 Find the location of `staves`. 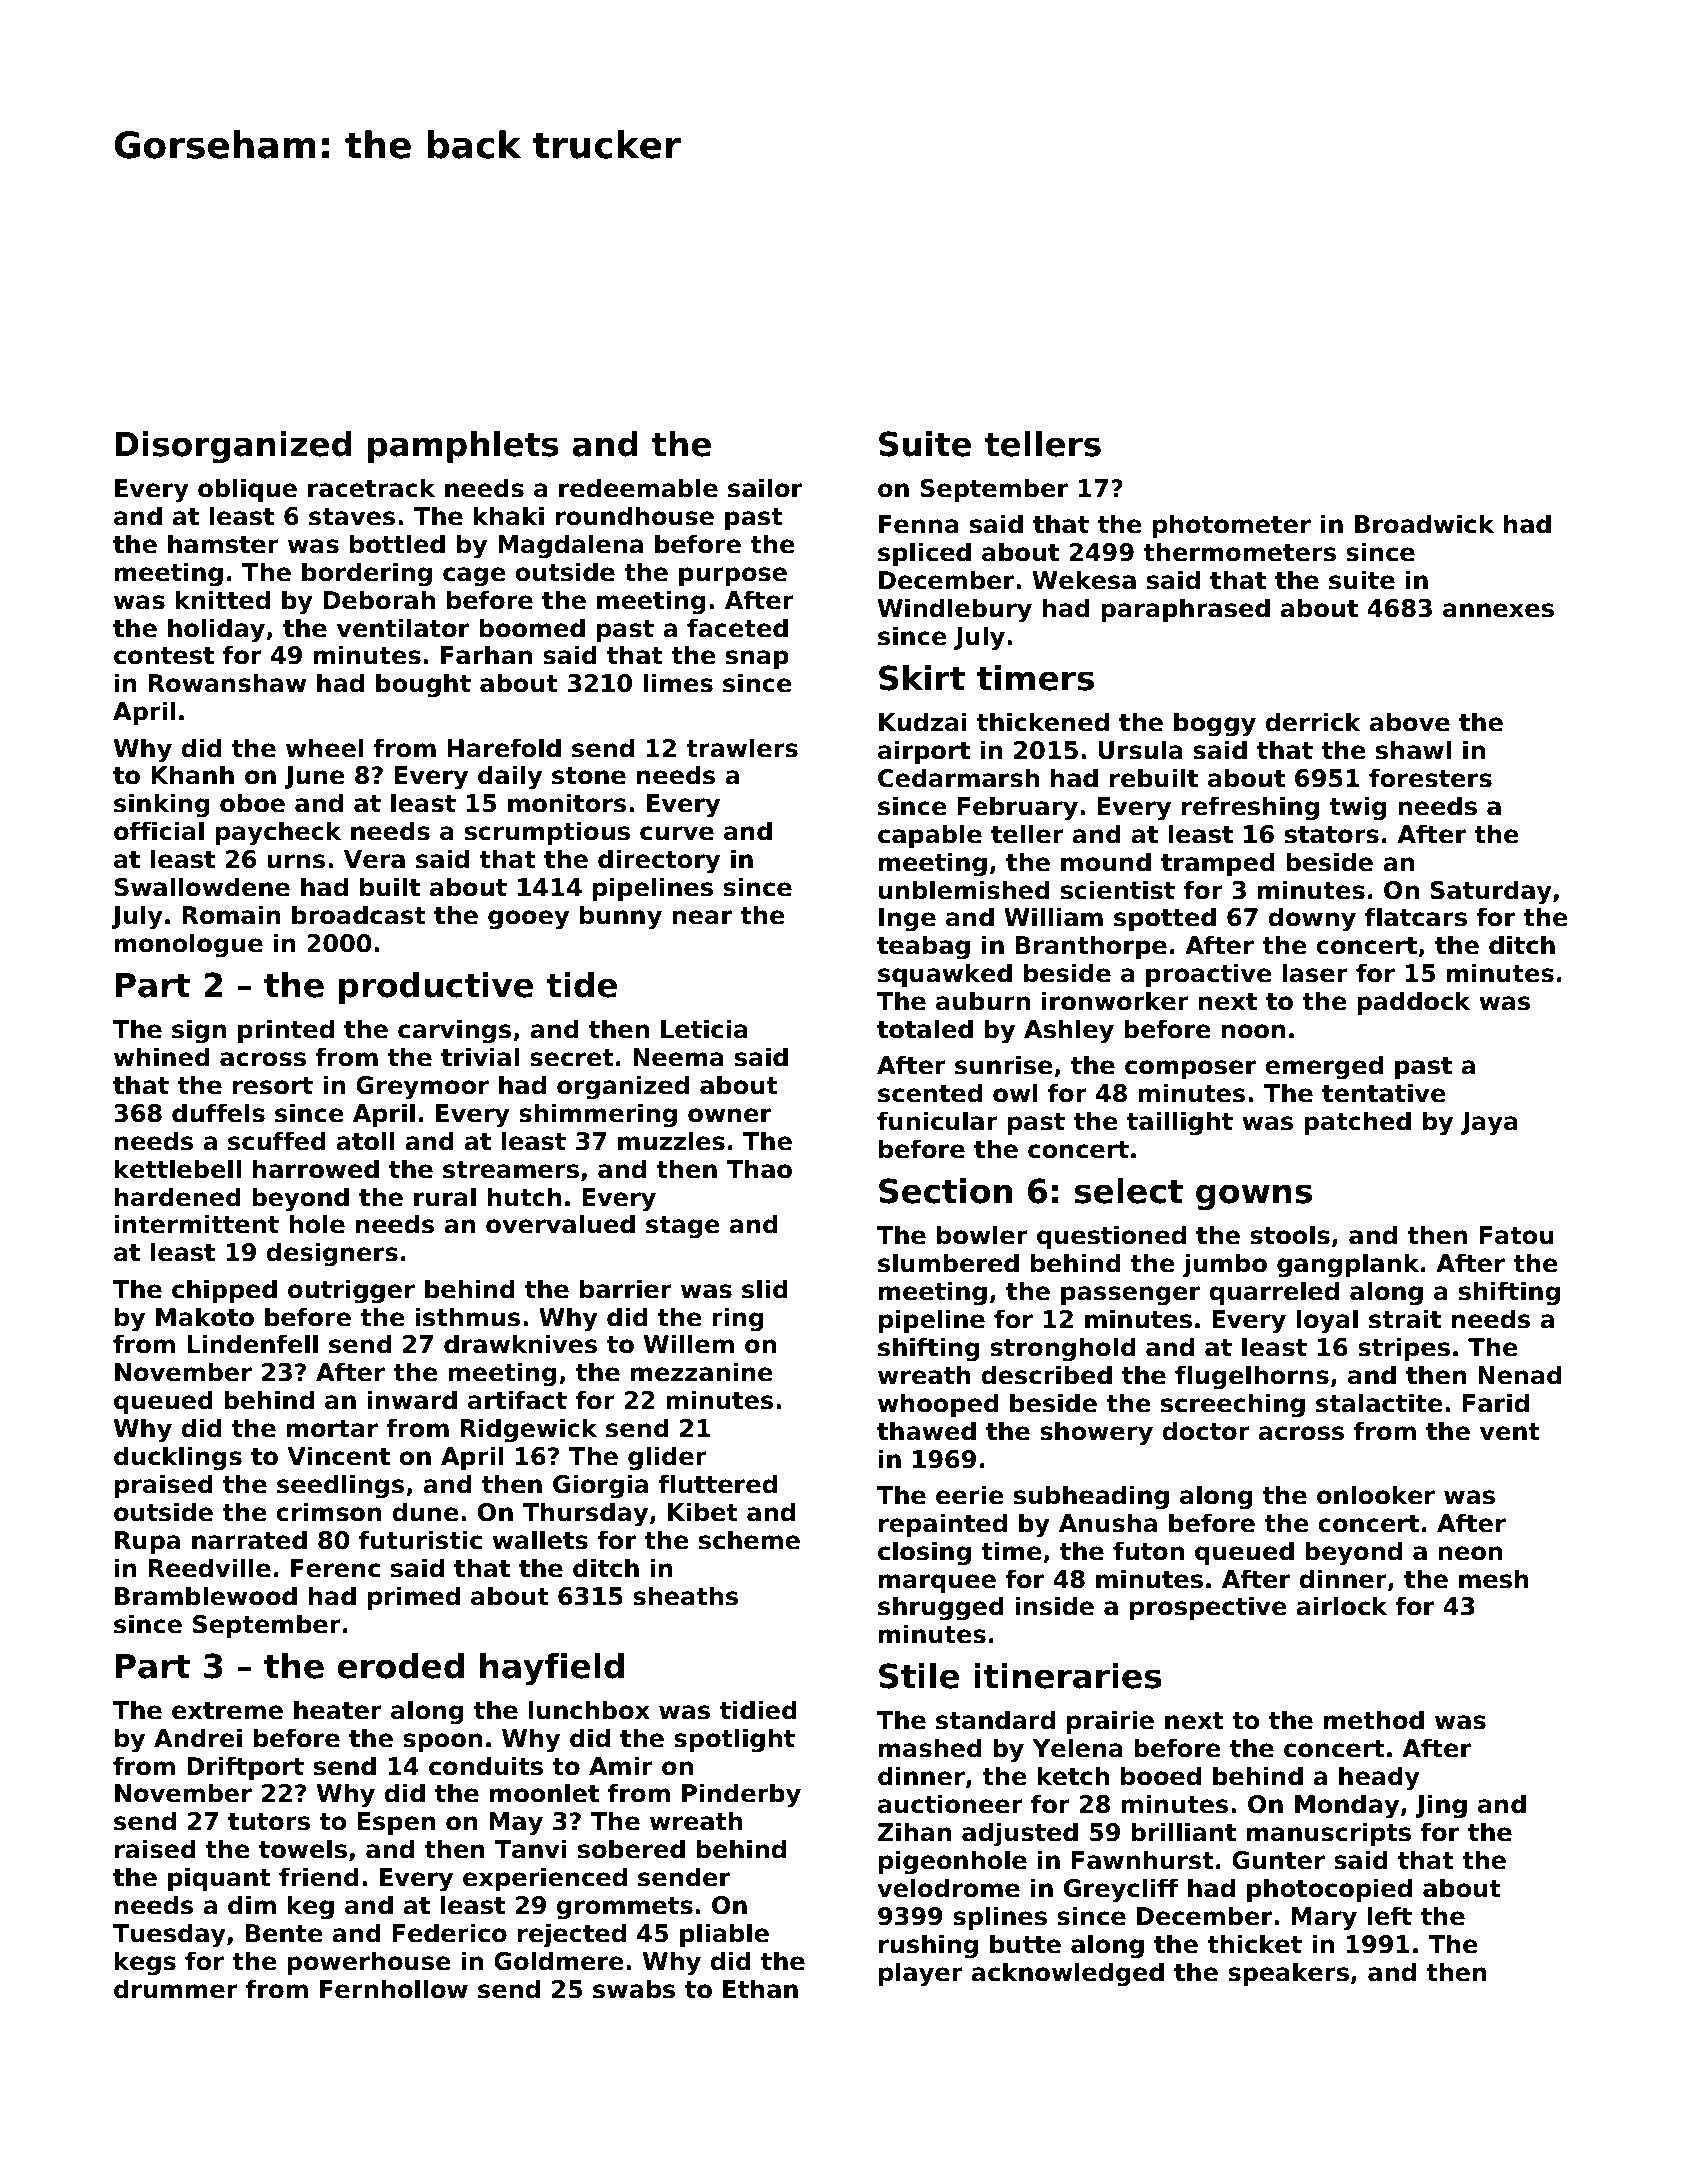

staves is located at coordinates (352, 517).
